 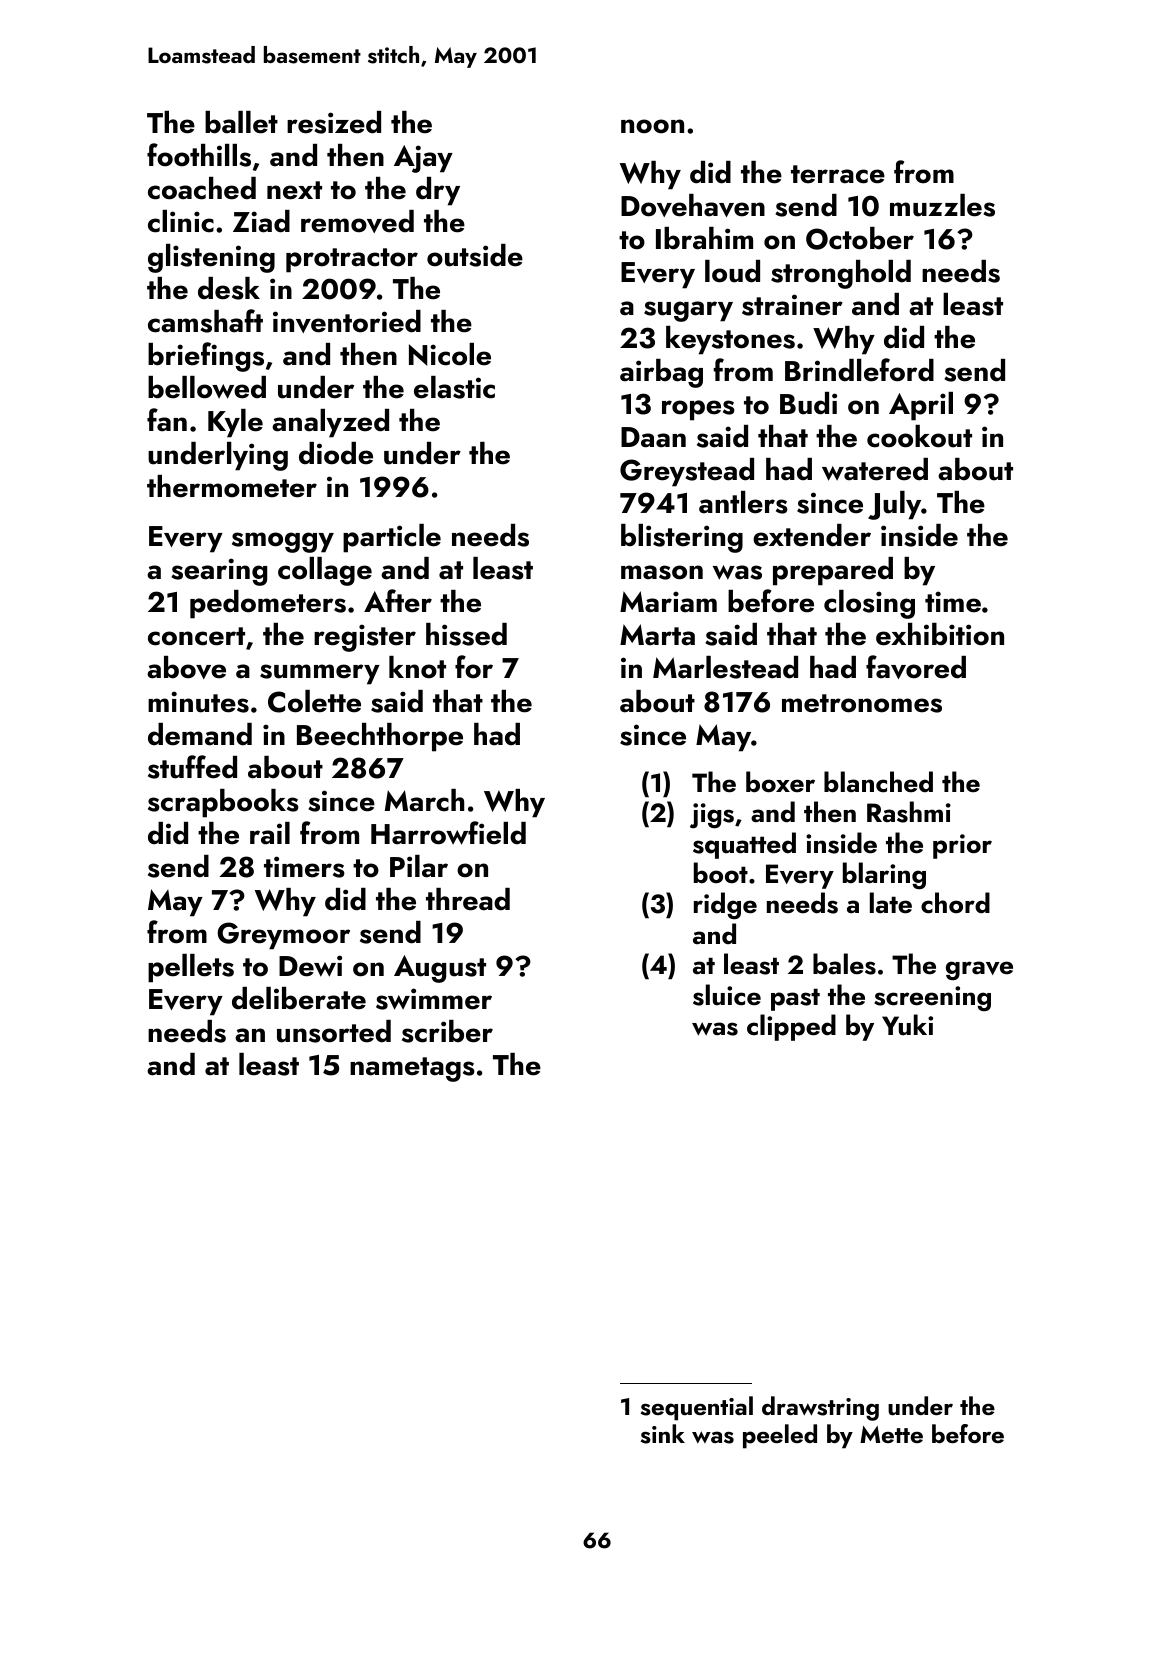 I want to click on sink, so click(x=663, y=1434).
